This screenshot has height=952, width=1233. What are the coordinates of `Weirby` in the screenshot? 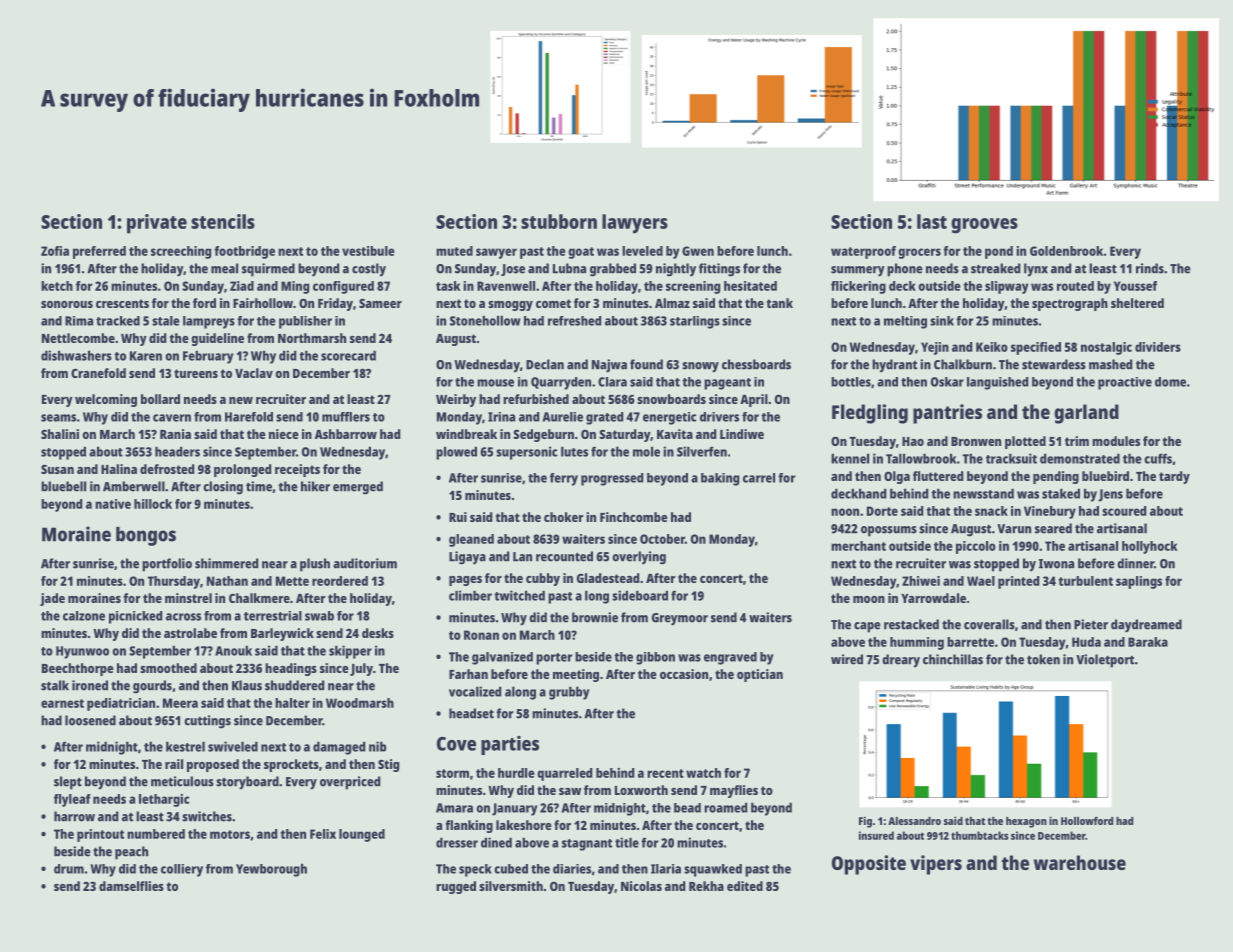 It's located at (456, 400).
